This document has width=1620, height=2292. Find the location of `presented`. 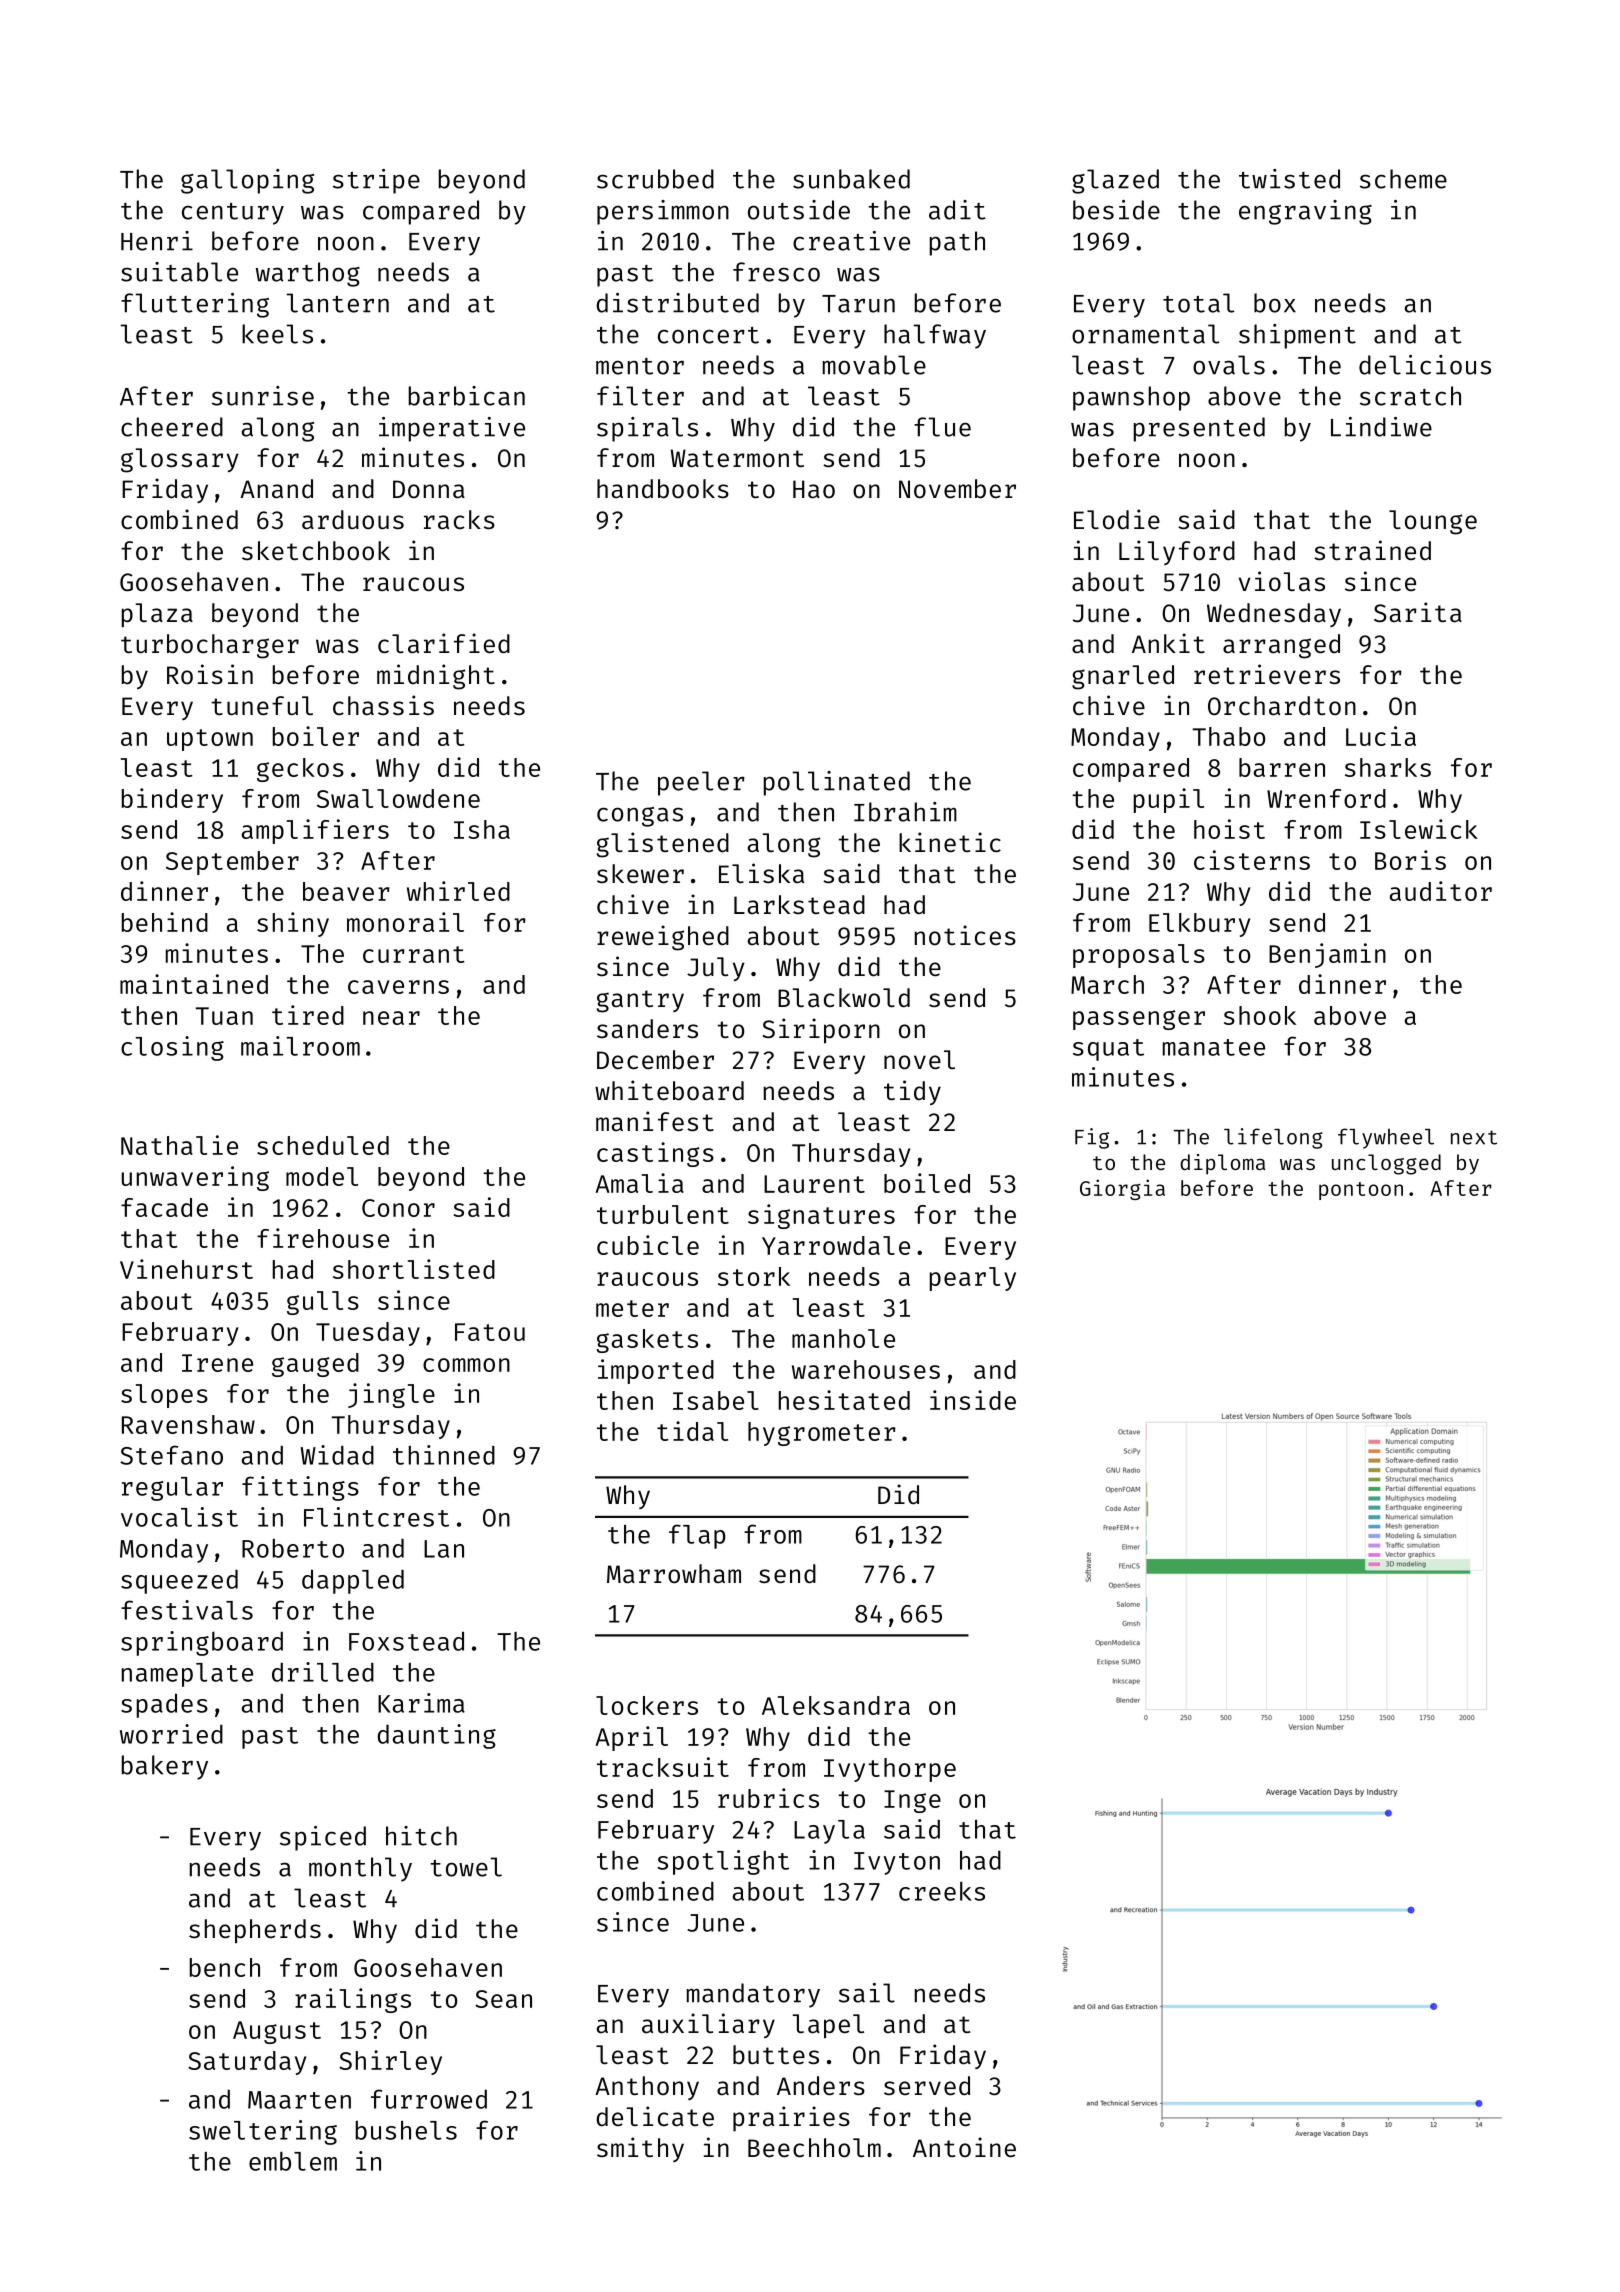

presented is located at coordinates (1199, 429).
